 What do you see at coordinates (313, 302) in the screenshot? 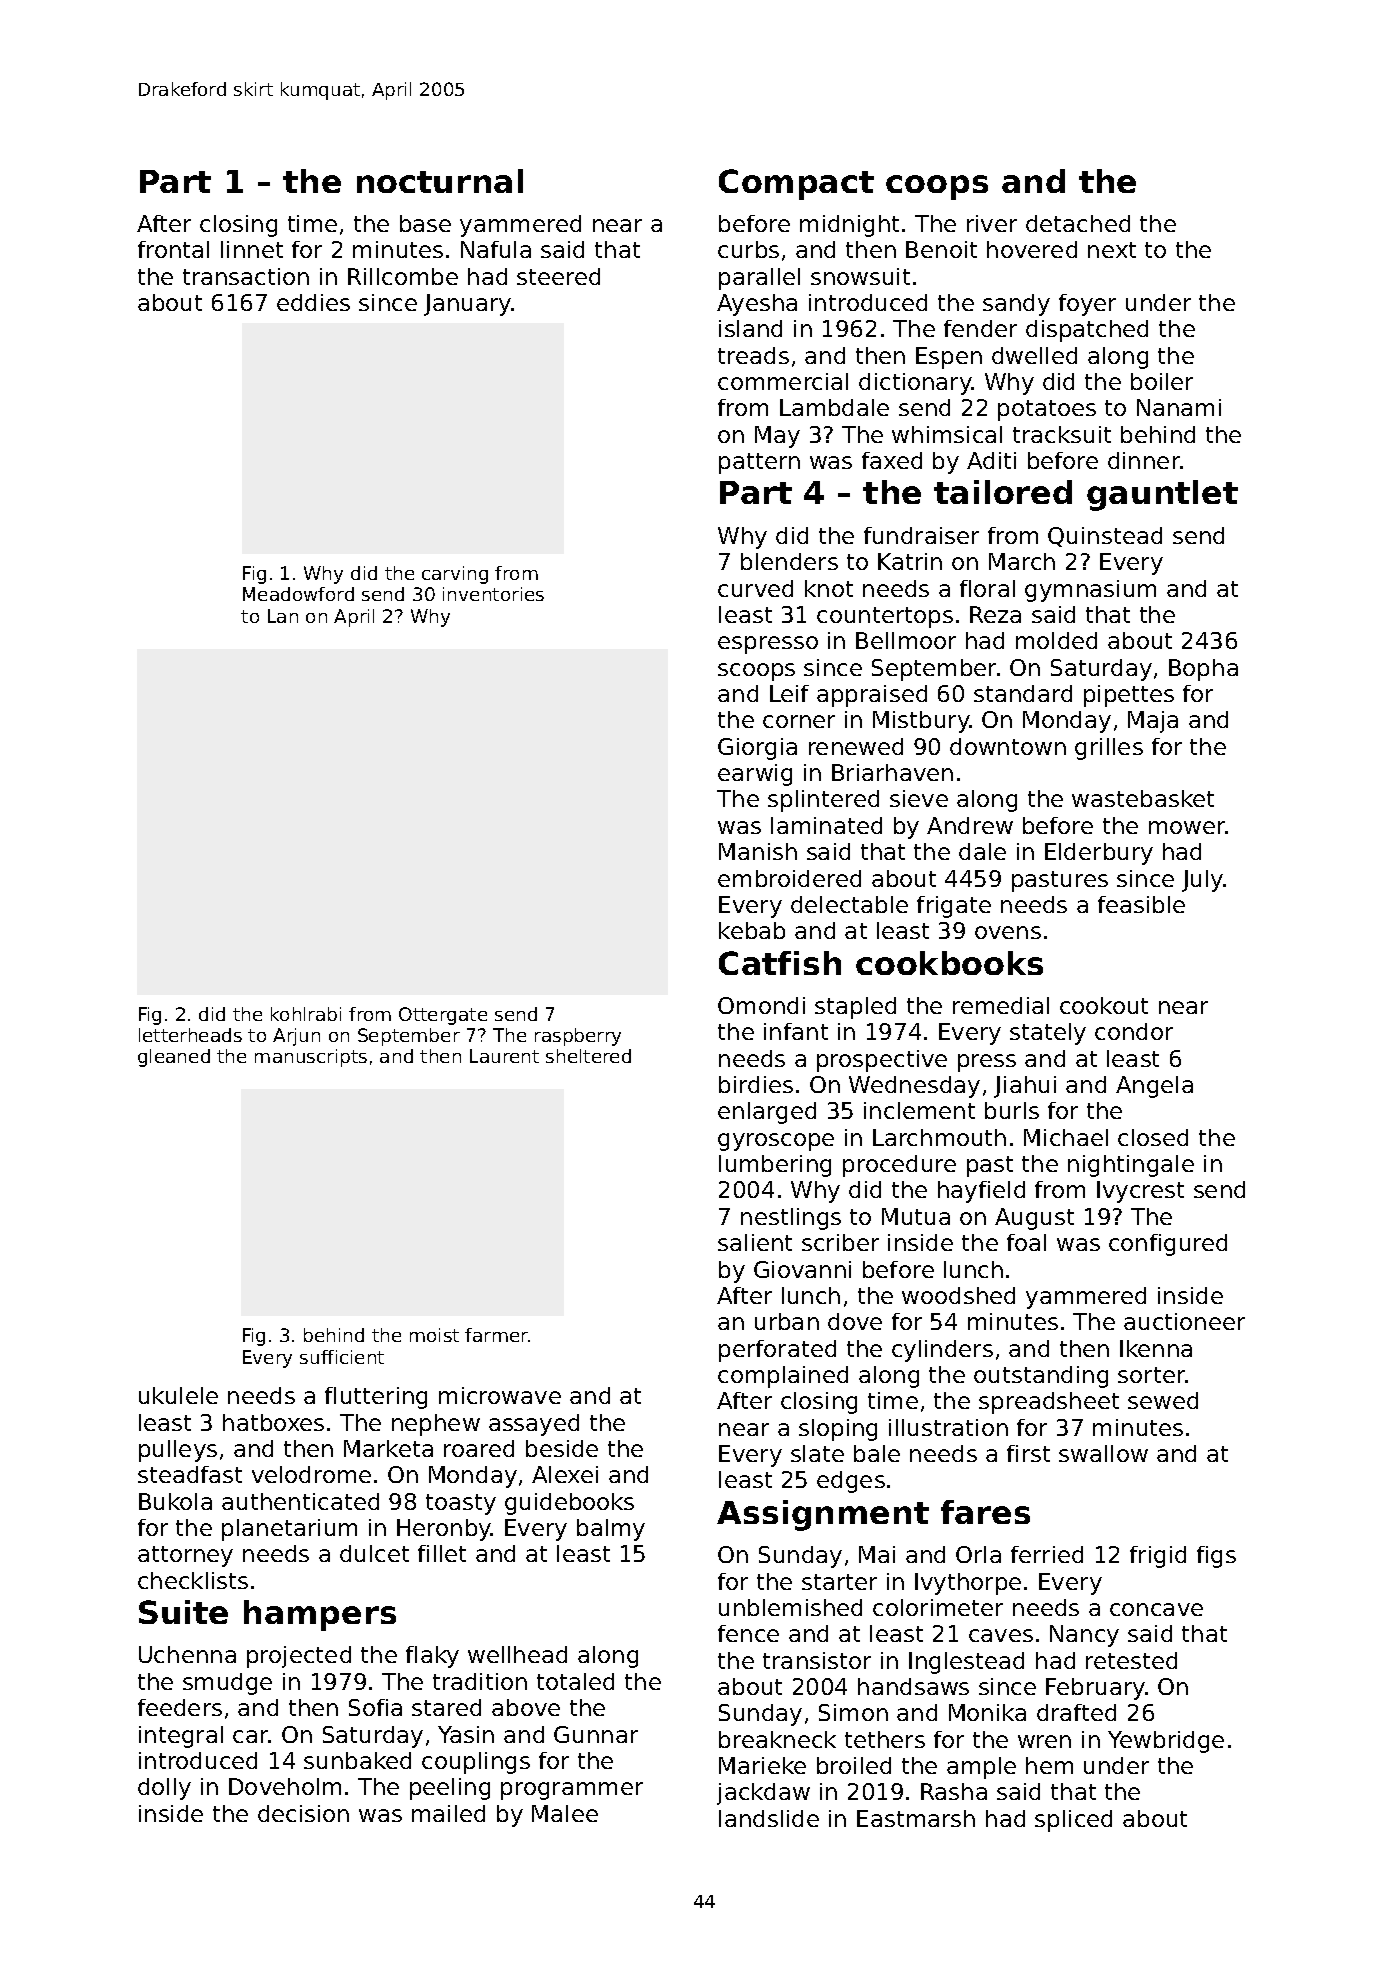
I see `eddies` at bounding box center [313, 302].
